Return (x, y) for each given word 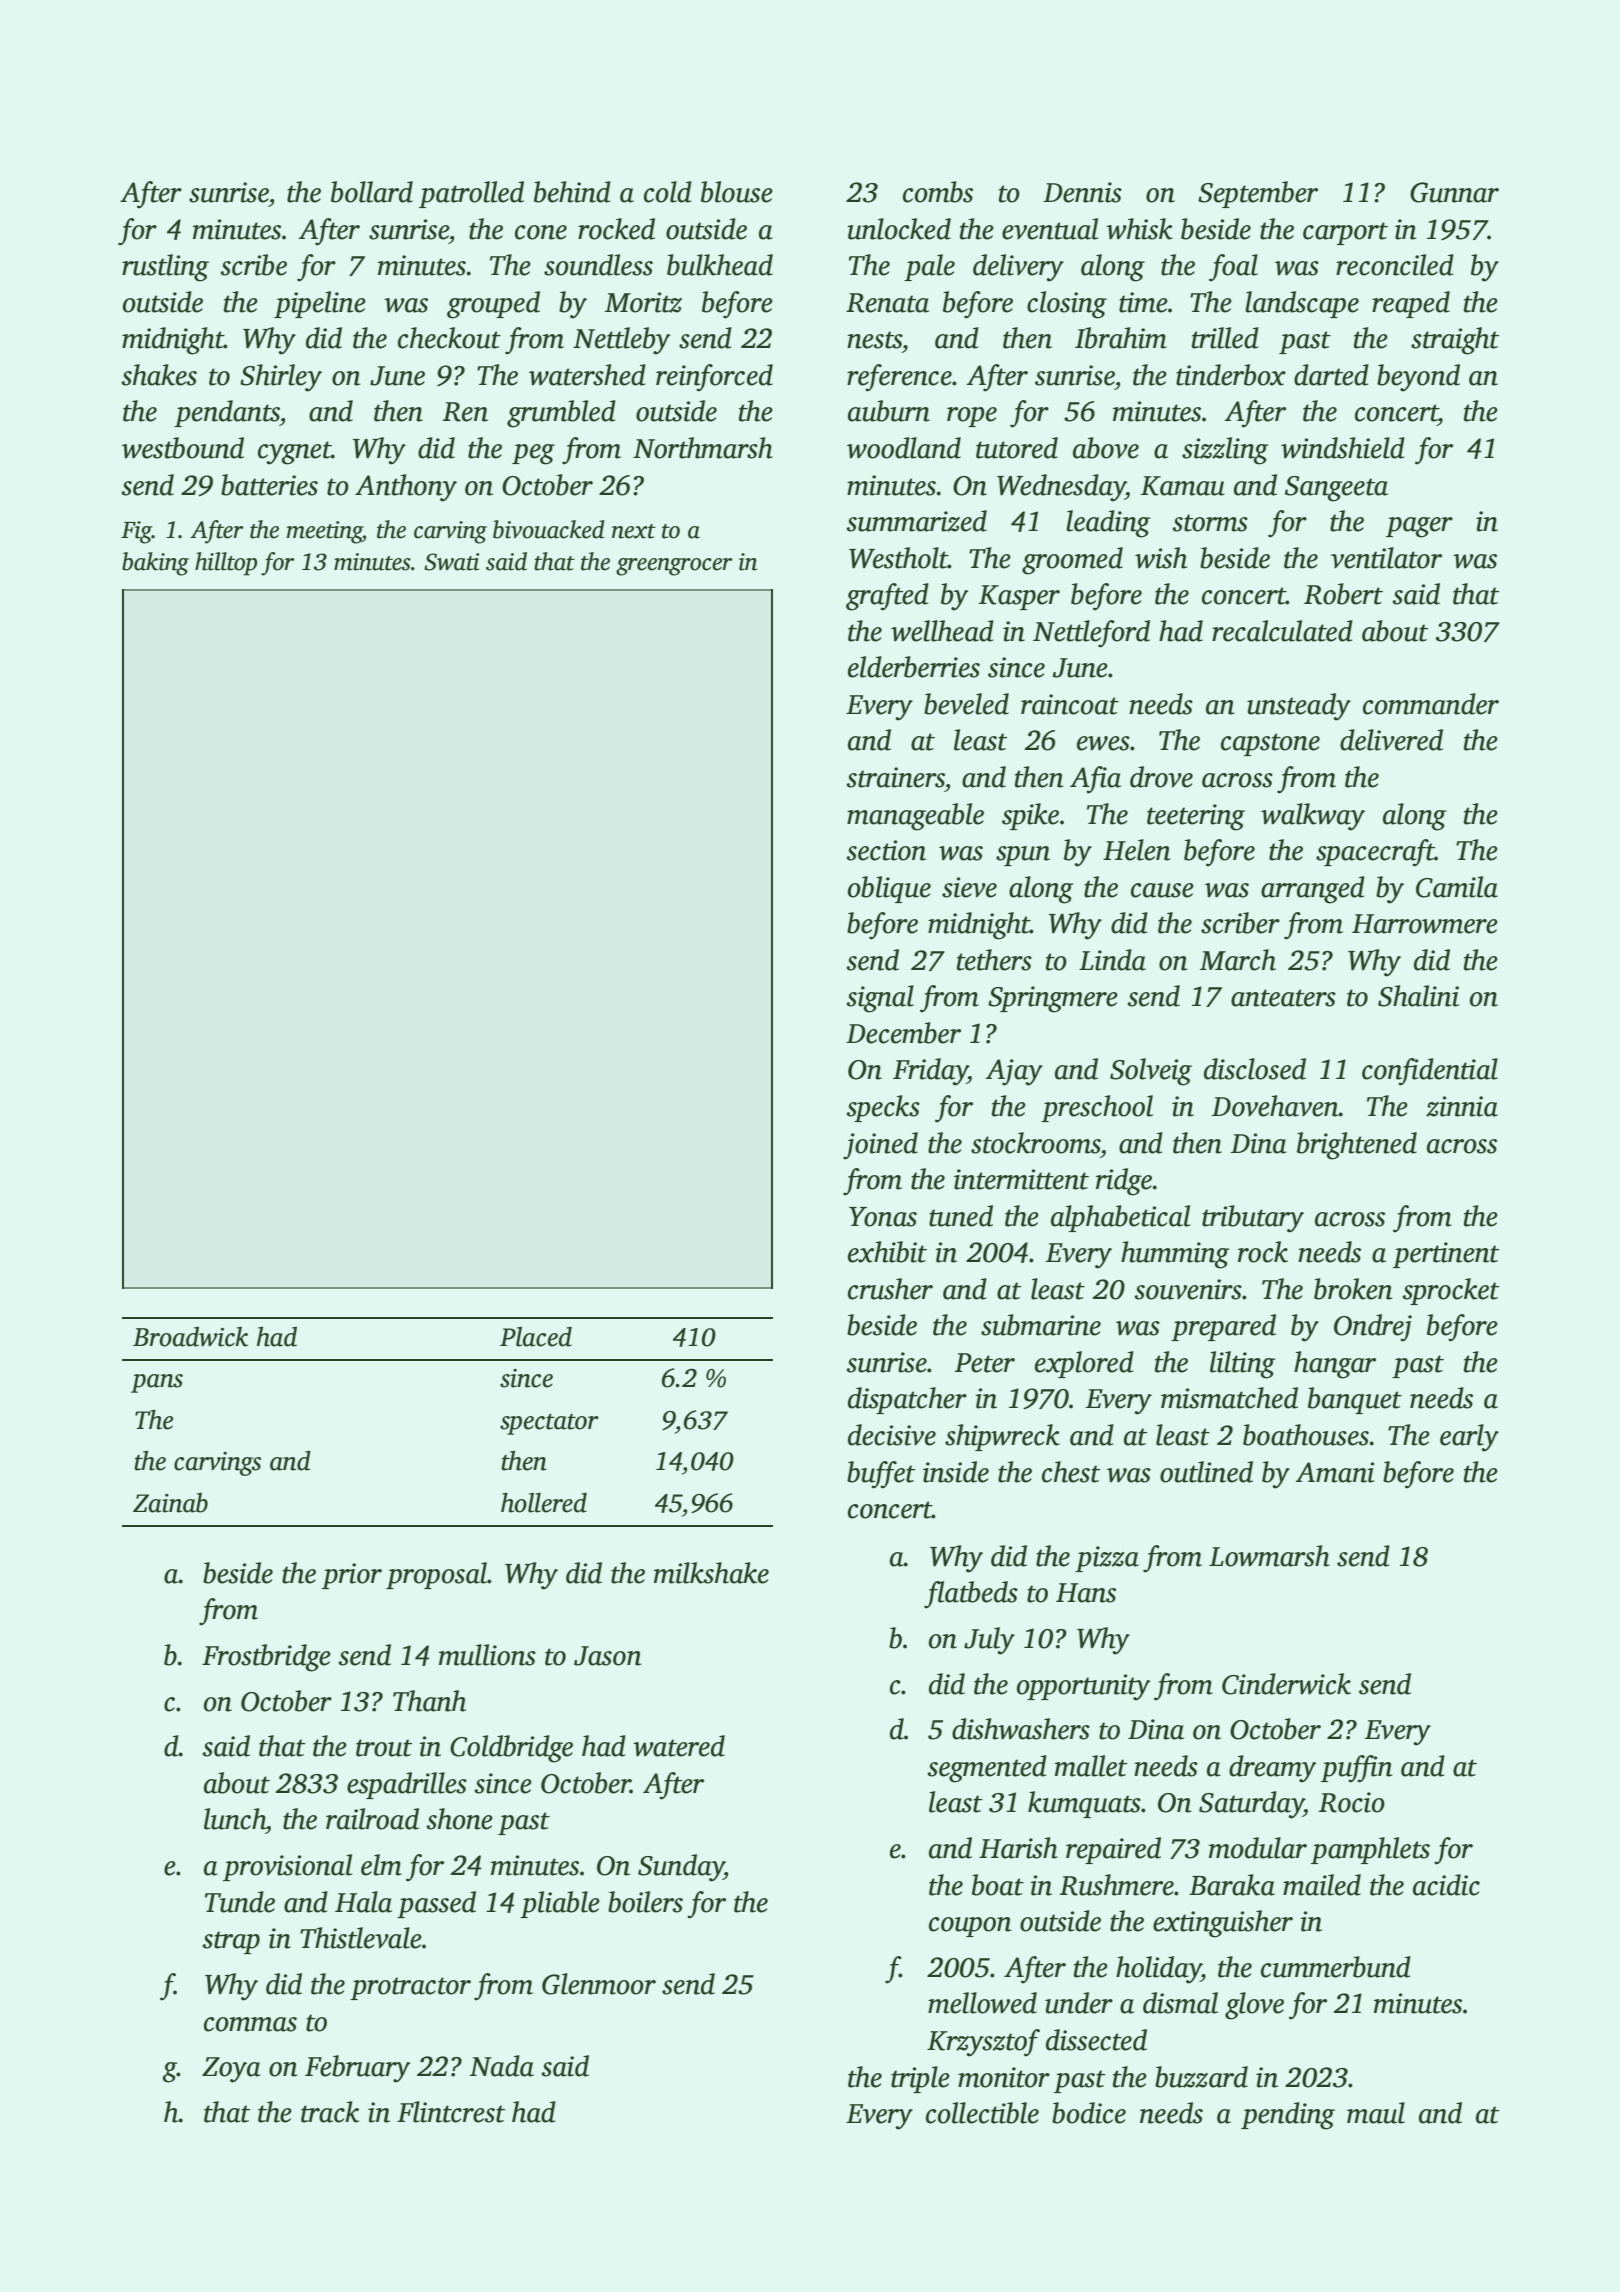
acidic (1446, 1885)
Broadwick (190, 1337)
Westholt (898, 558)
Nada (502, 2066)
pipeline (320, 304)
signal (880, 999)
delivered (1391, 740)
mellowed (982, 2003)
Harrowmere (1425, 924)
